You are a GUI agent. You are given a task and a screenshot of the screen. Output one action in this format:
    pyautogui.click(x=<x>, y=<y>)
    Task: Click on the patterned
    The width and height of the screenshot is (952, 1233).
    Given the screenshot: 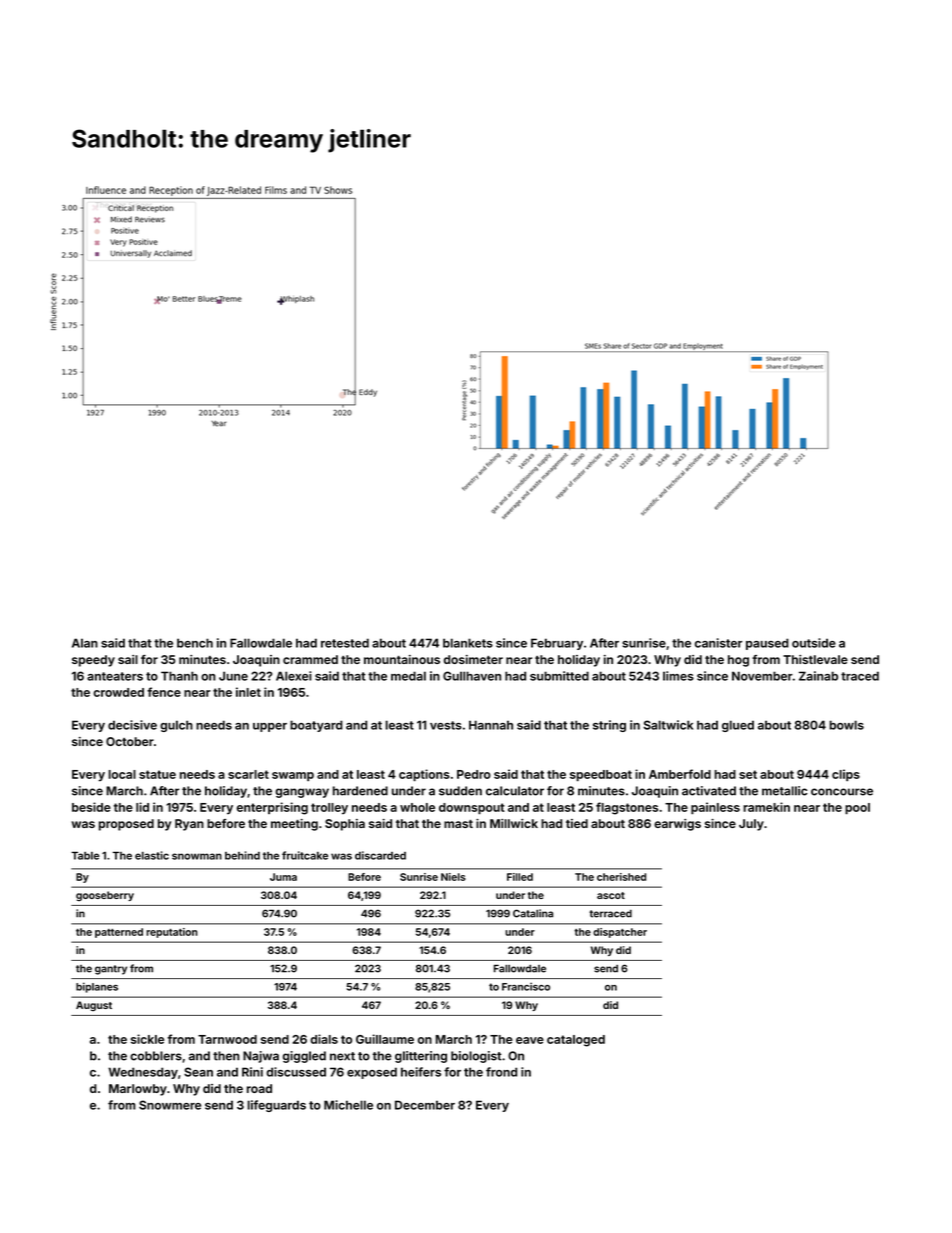 What is the action you would take?
    pyautogui.click(x=119, y=933)
